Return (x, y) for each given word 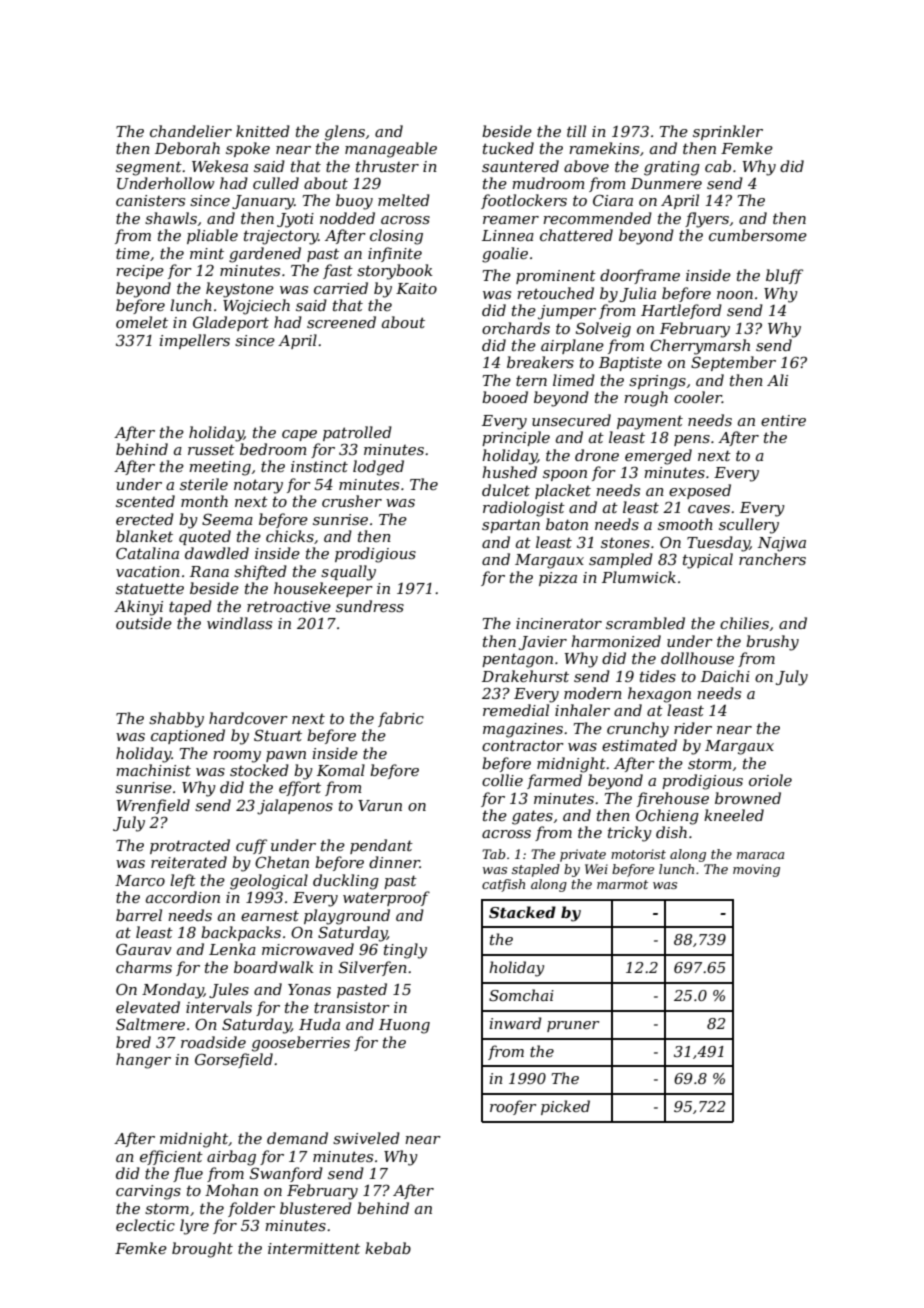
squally (348, 573)
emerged (658, 457)
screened (341, 322)
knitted (263, 131)
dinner (394, 862)
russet (211, 449)
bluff (784, 276)
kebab (388, 1248)
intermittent (314, 1248)
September (733, 363)
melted (404, 200)
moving (756, 870)
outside (144, 623)
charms (144, 967)
